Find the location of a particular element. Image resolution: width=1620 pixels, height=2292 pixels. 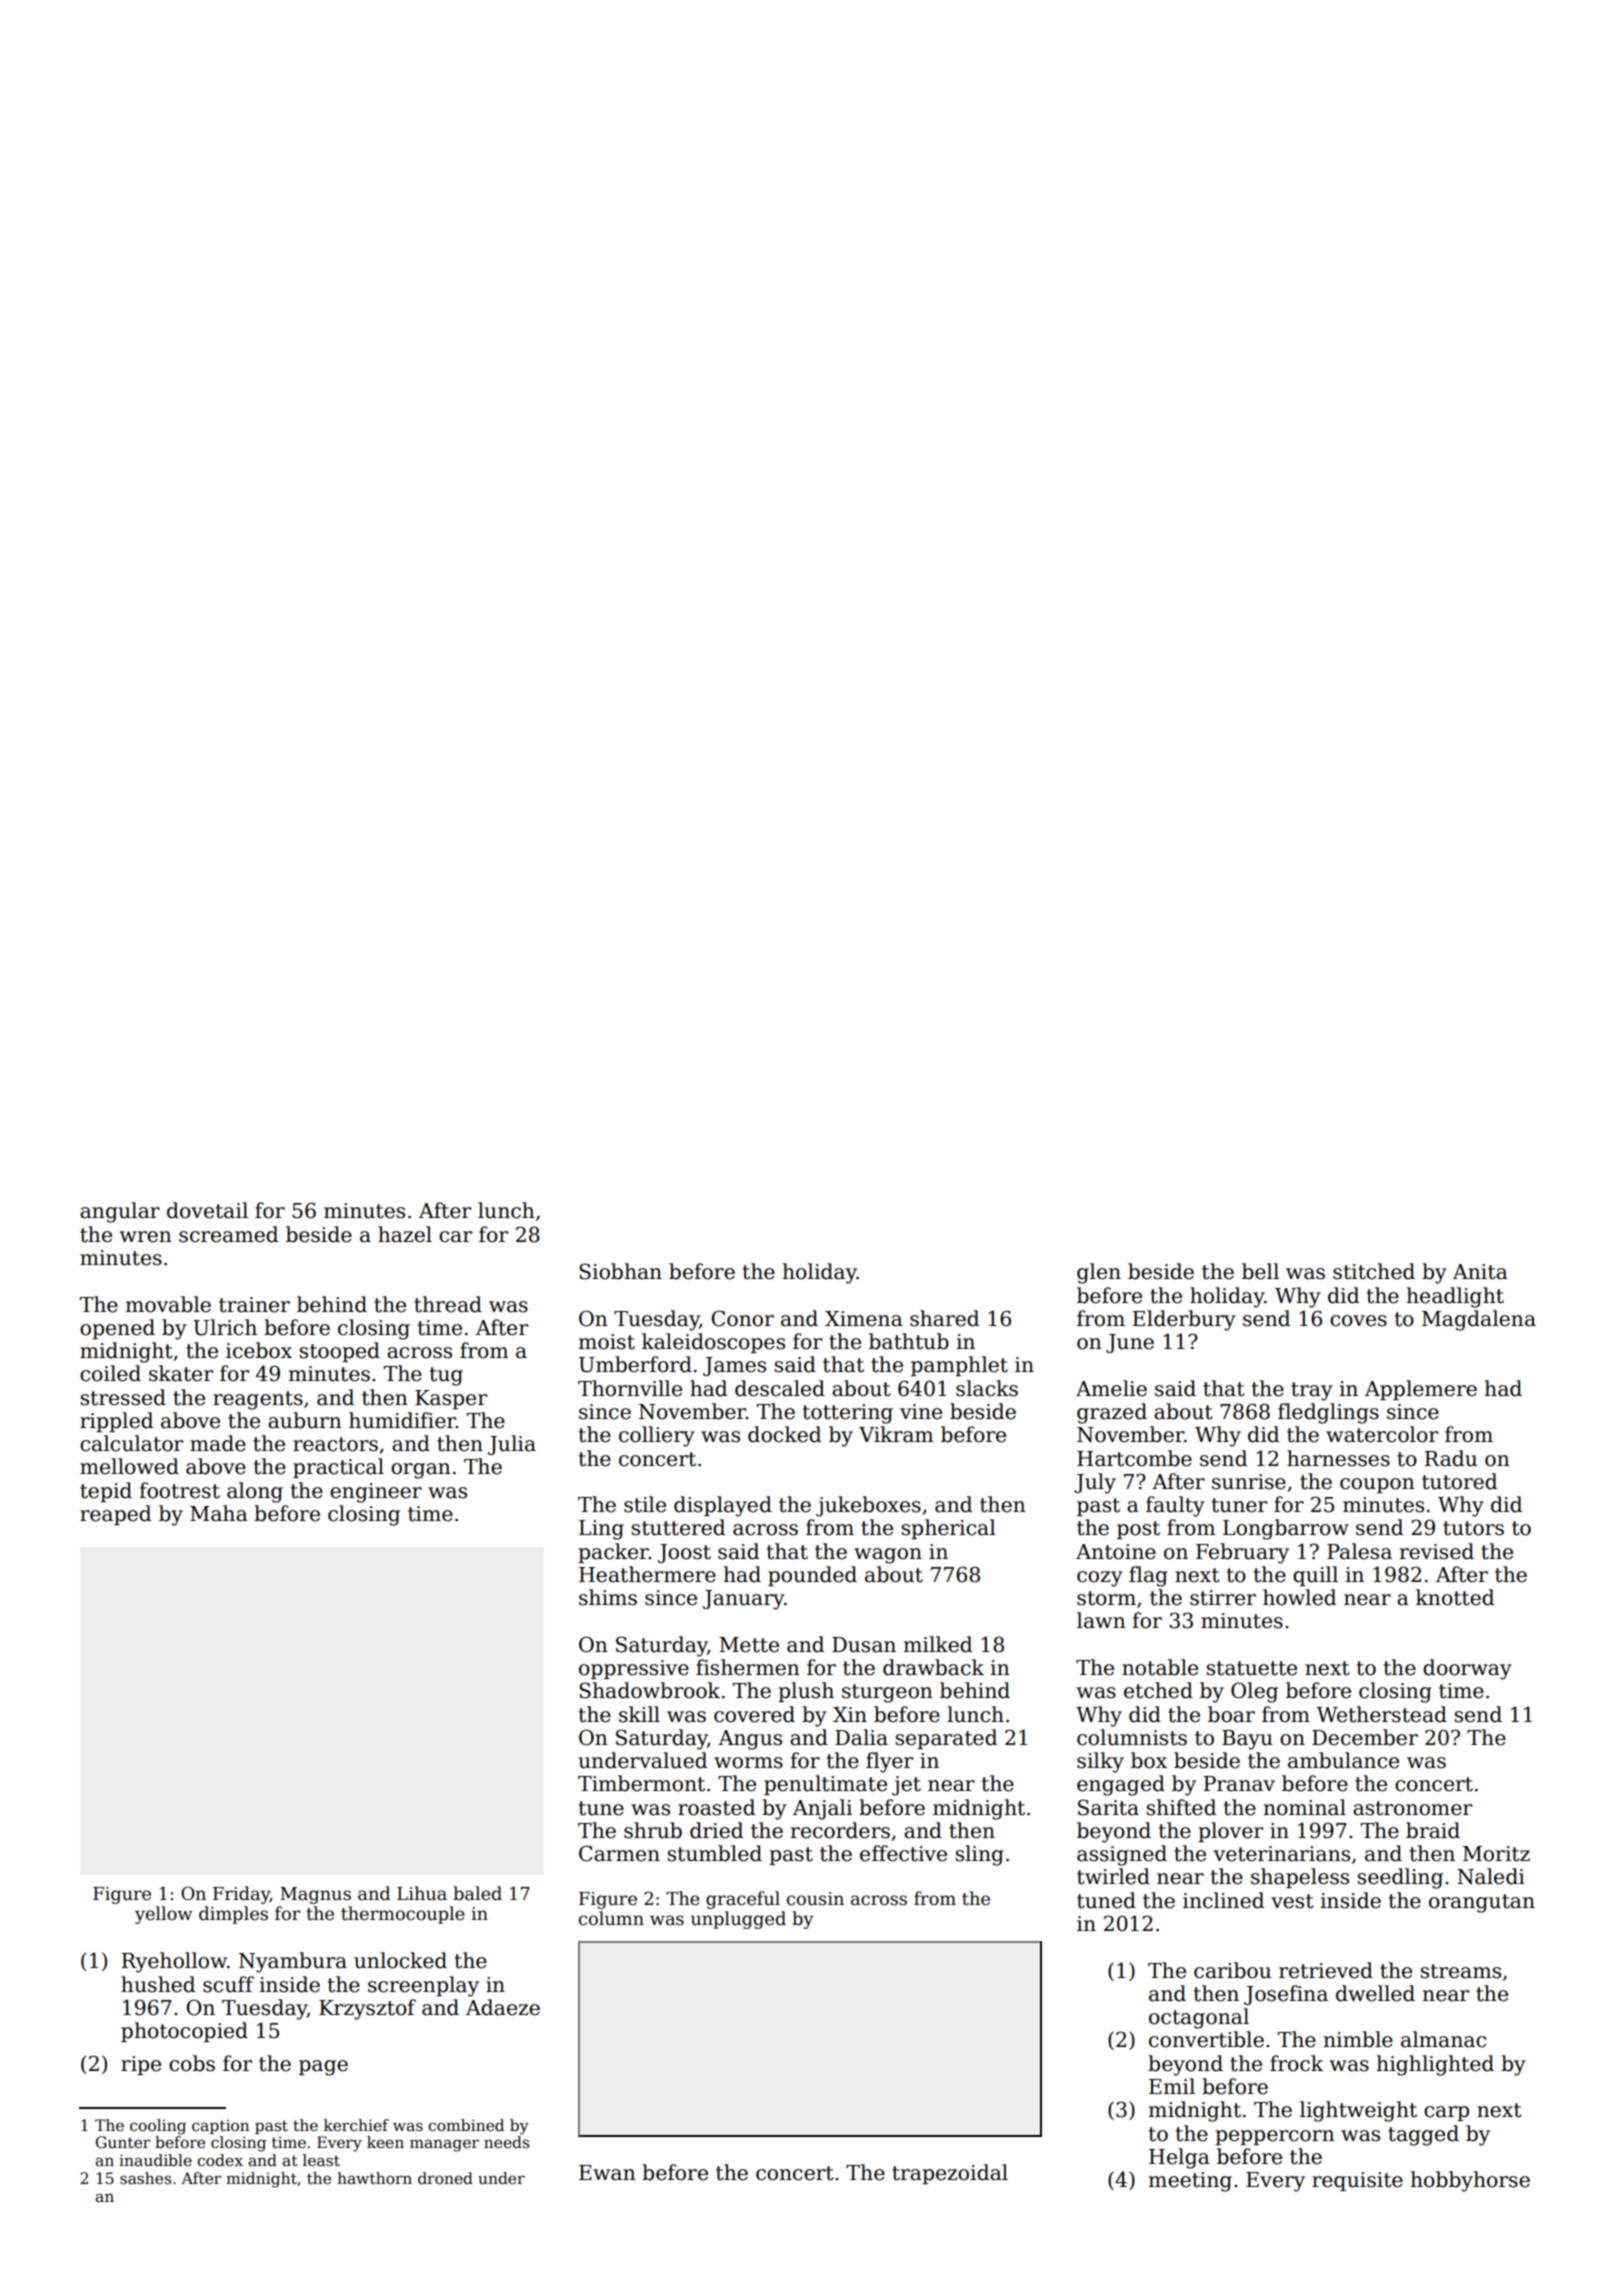

Emil is located at coordinates (1172, 2086).
